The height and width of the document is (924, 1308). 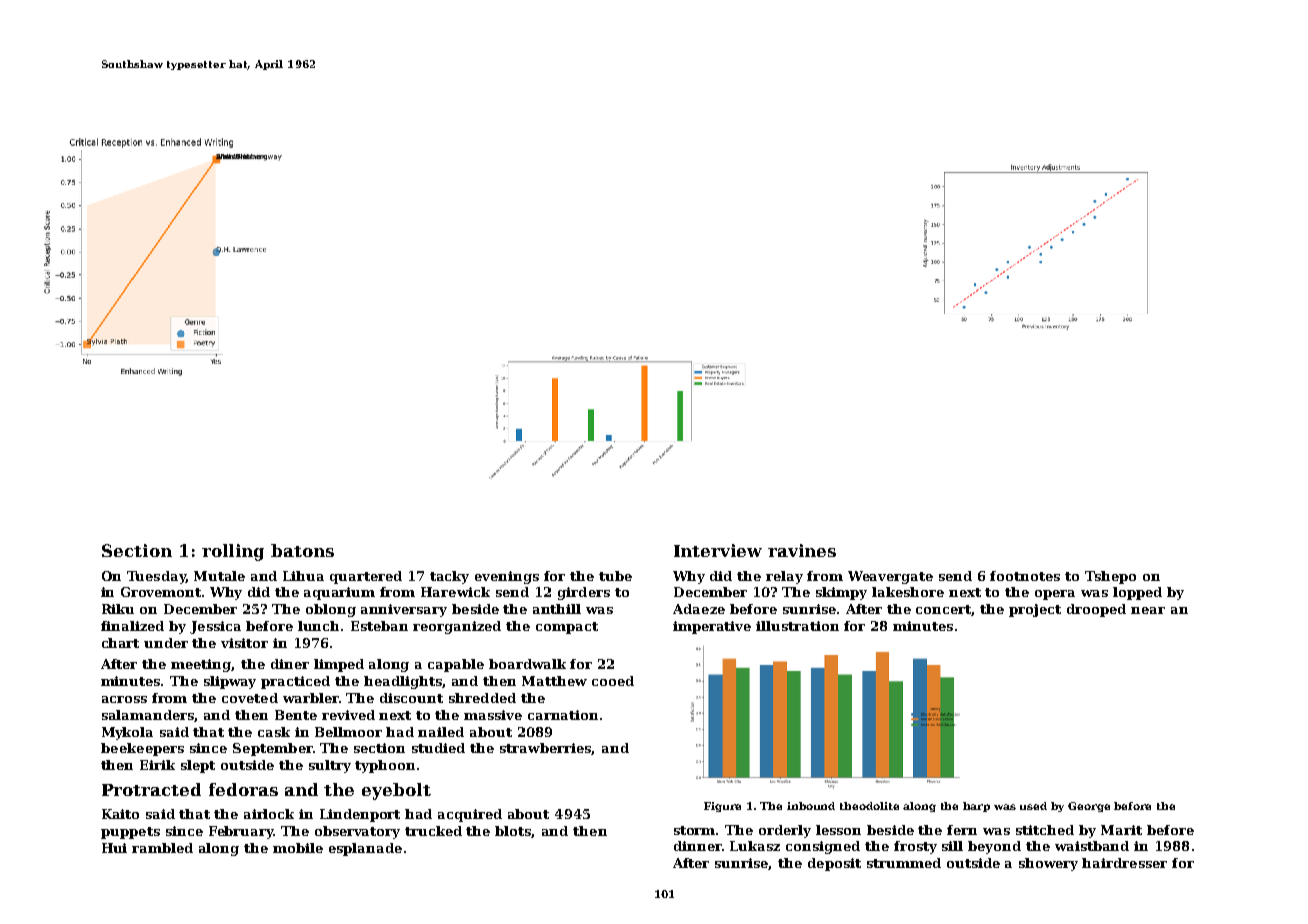 What do you see at coordinates (219, 576) in the document?
I see `Mutale` at bounding box center [219, 576].
